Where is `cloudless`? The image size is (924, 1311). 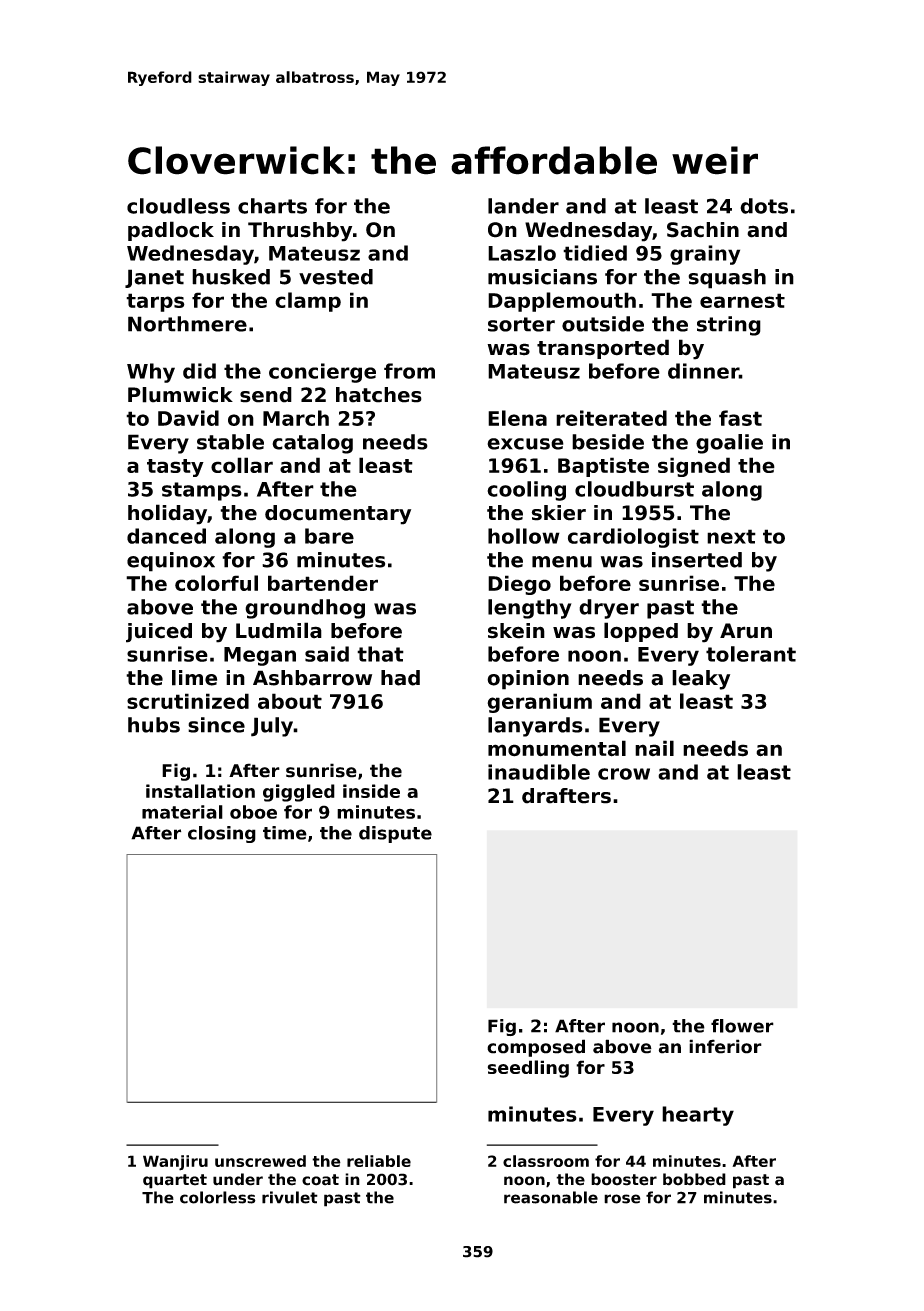 cloudless is located at coordinates (178, 206).
